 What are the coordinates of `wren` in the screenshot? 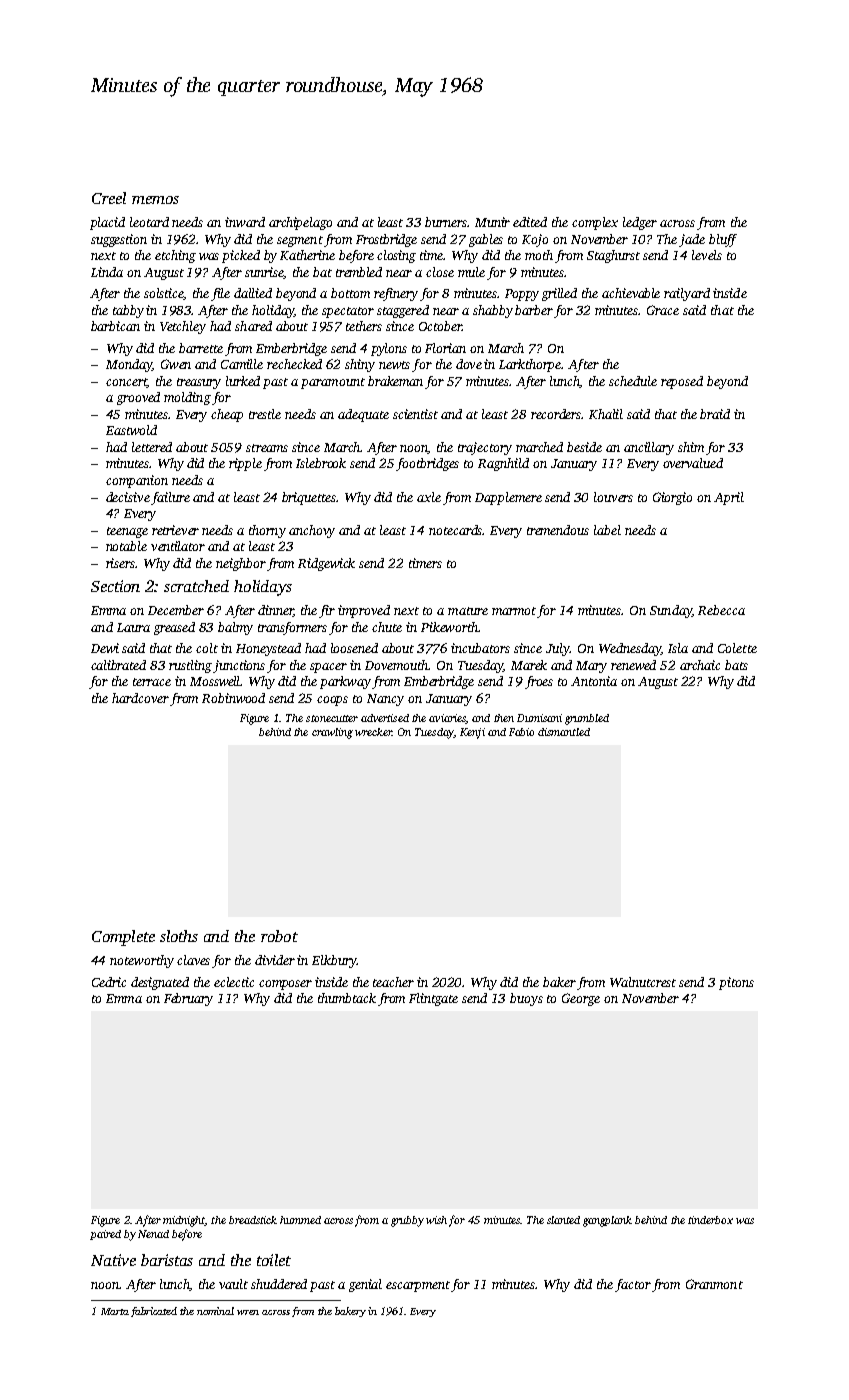 It's located at (248, 1312).
